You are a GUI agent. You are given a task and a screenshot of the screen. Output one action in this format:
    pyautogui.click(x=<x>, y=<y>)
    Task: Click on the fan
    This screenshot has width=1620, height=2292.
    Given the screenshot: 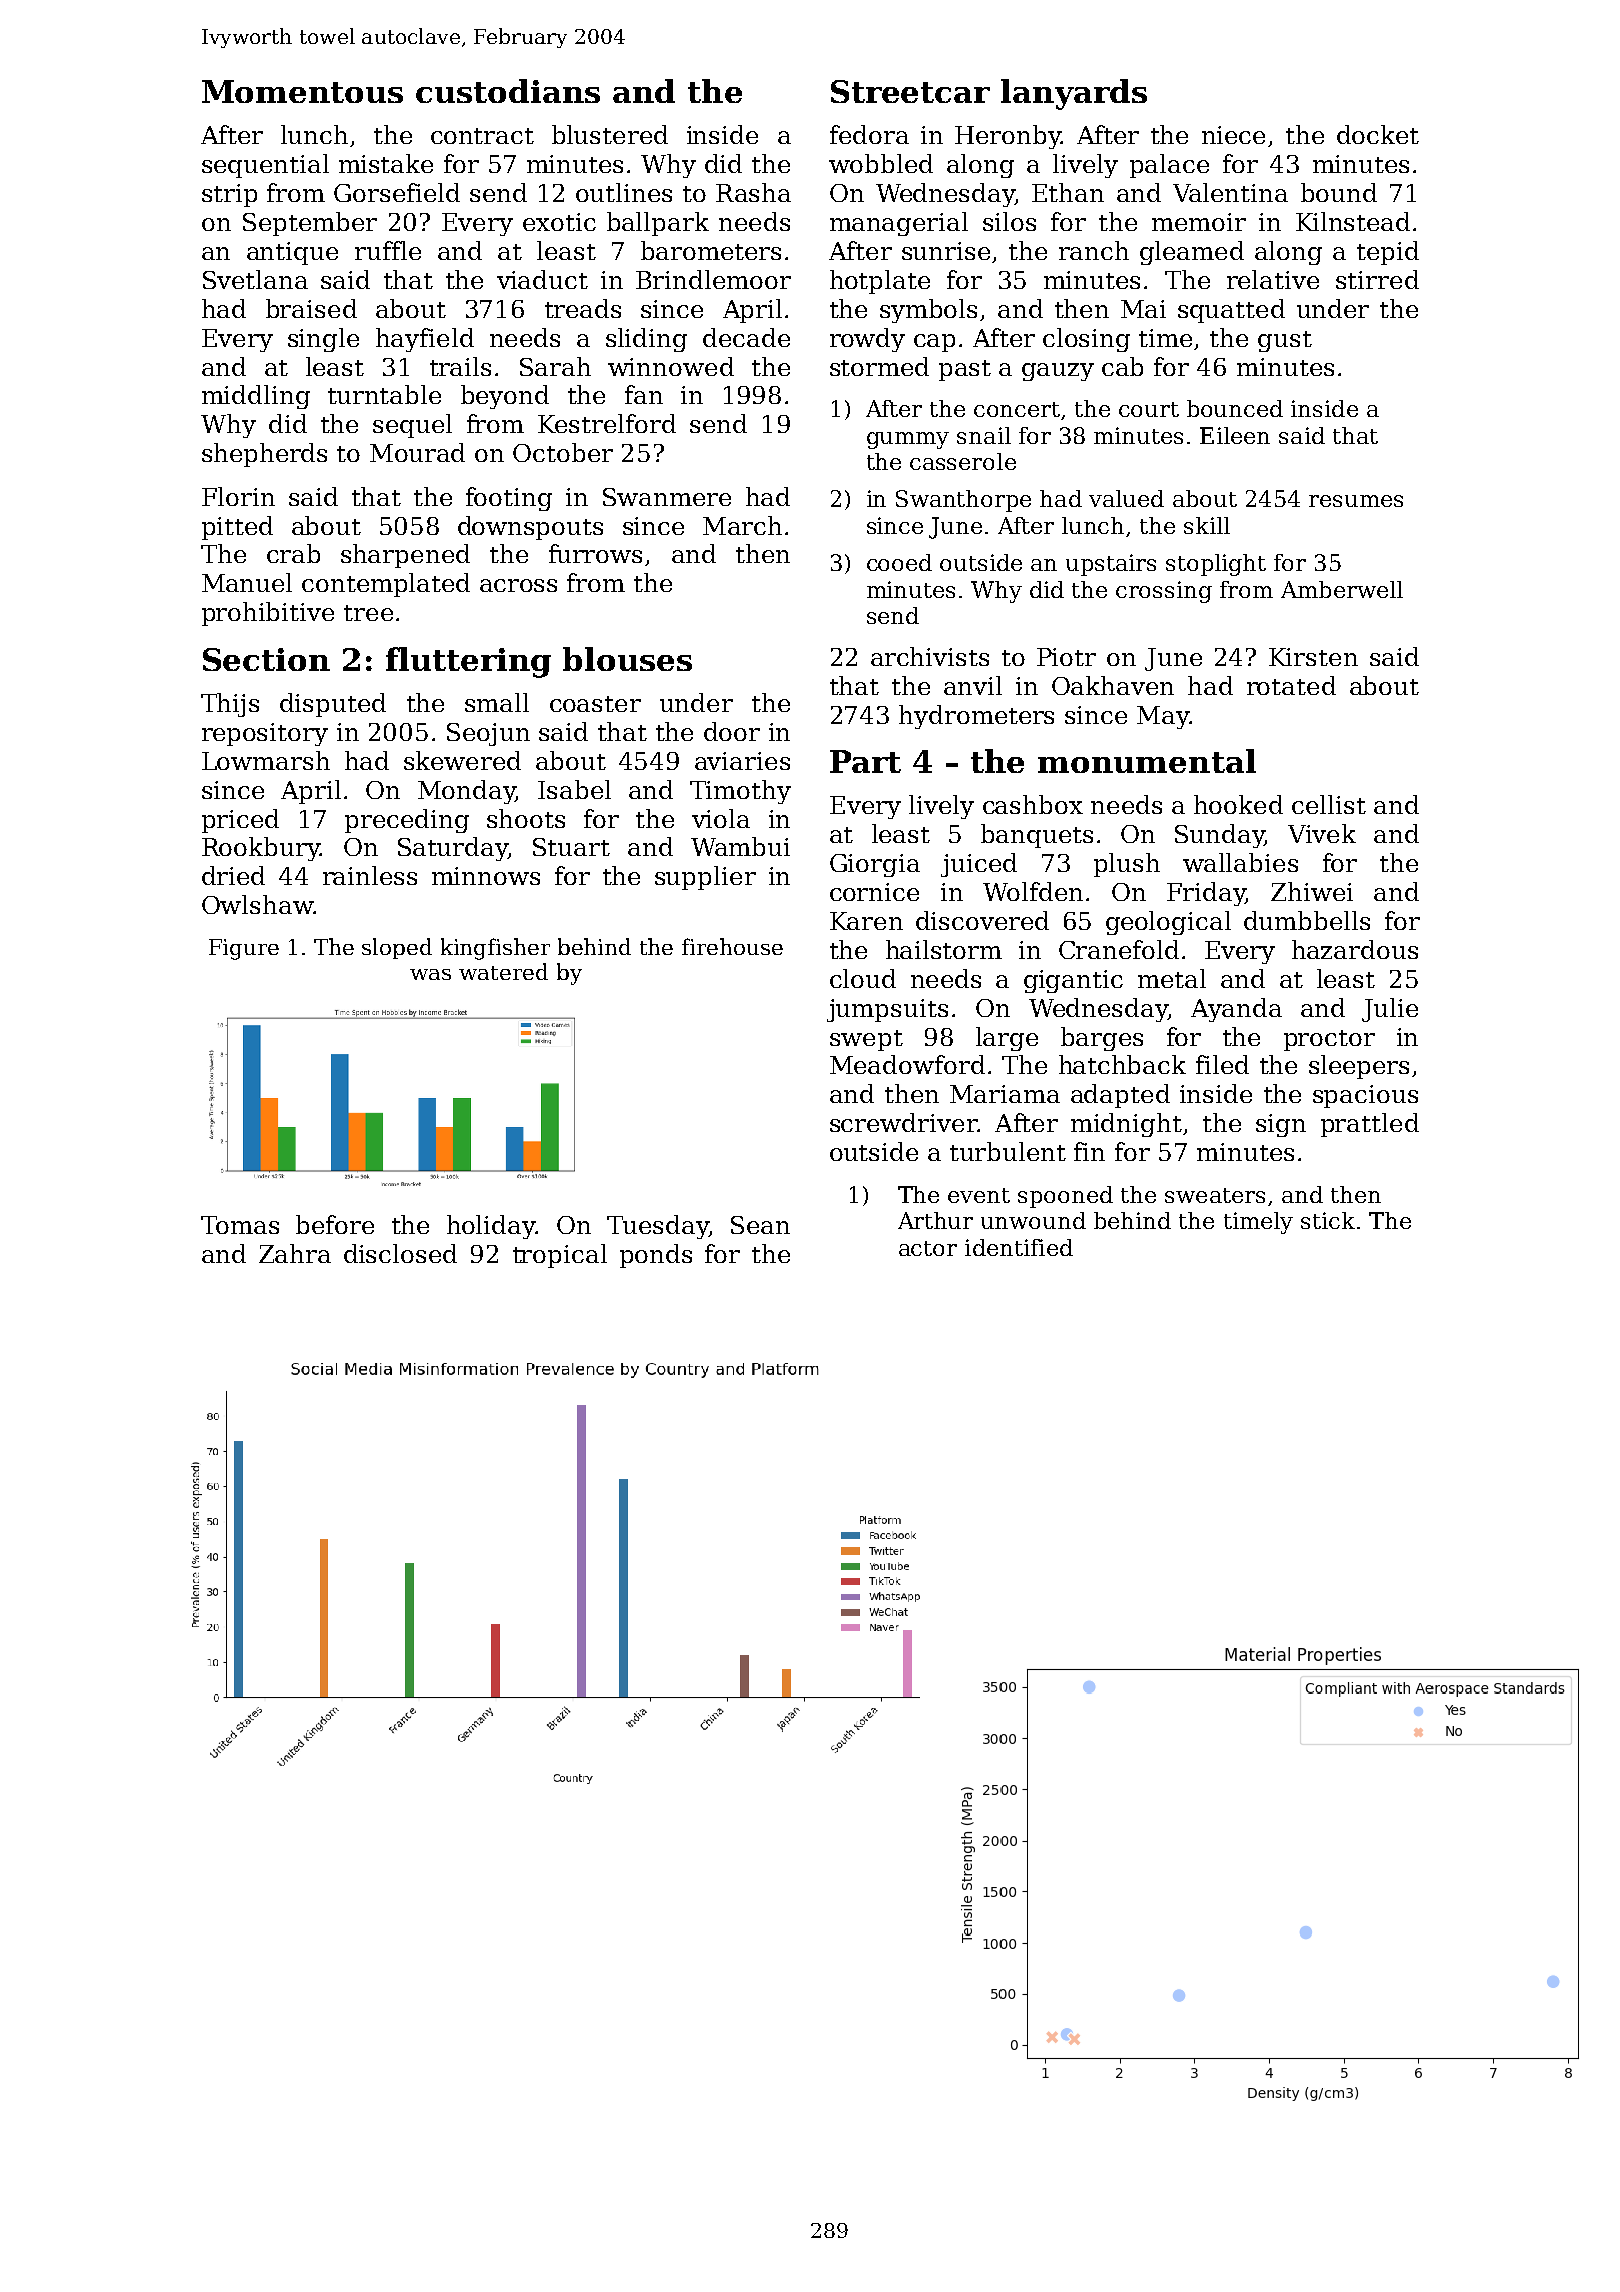 What is the action you would take?
    pyautogui.click(x=644, y=394)
